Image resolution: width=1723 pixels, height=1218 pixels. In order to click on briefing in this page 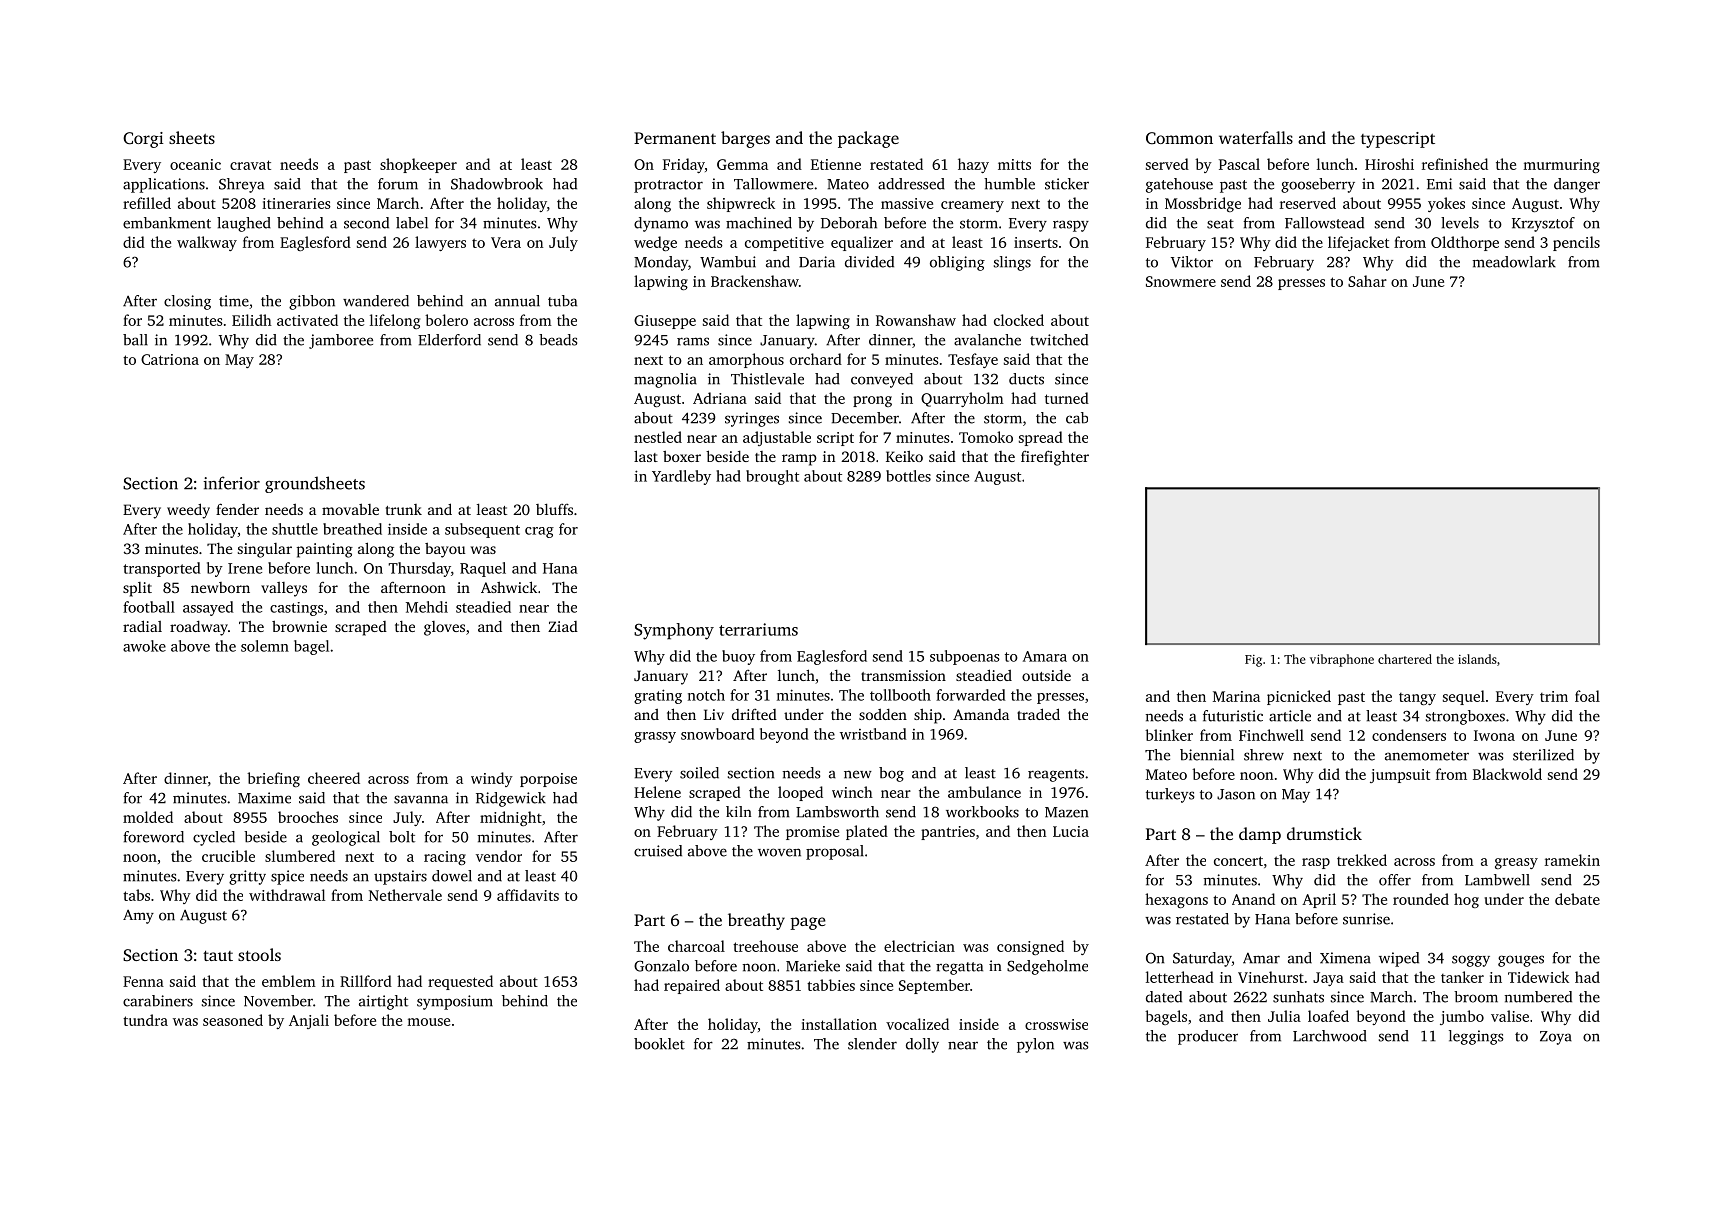, I will do `click(273, 779)`.
